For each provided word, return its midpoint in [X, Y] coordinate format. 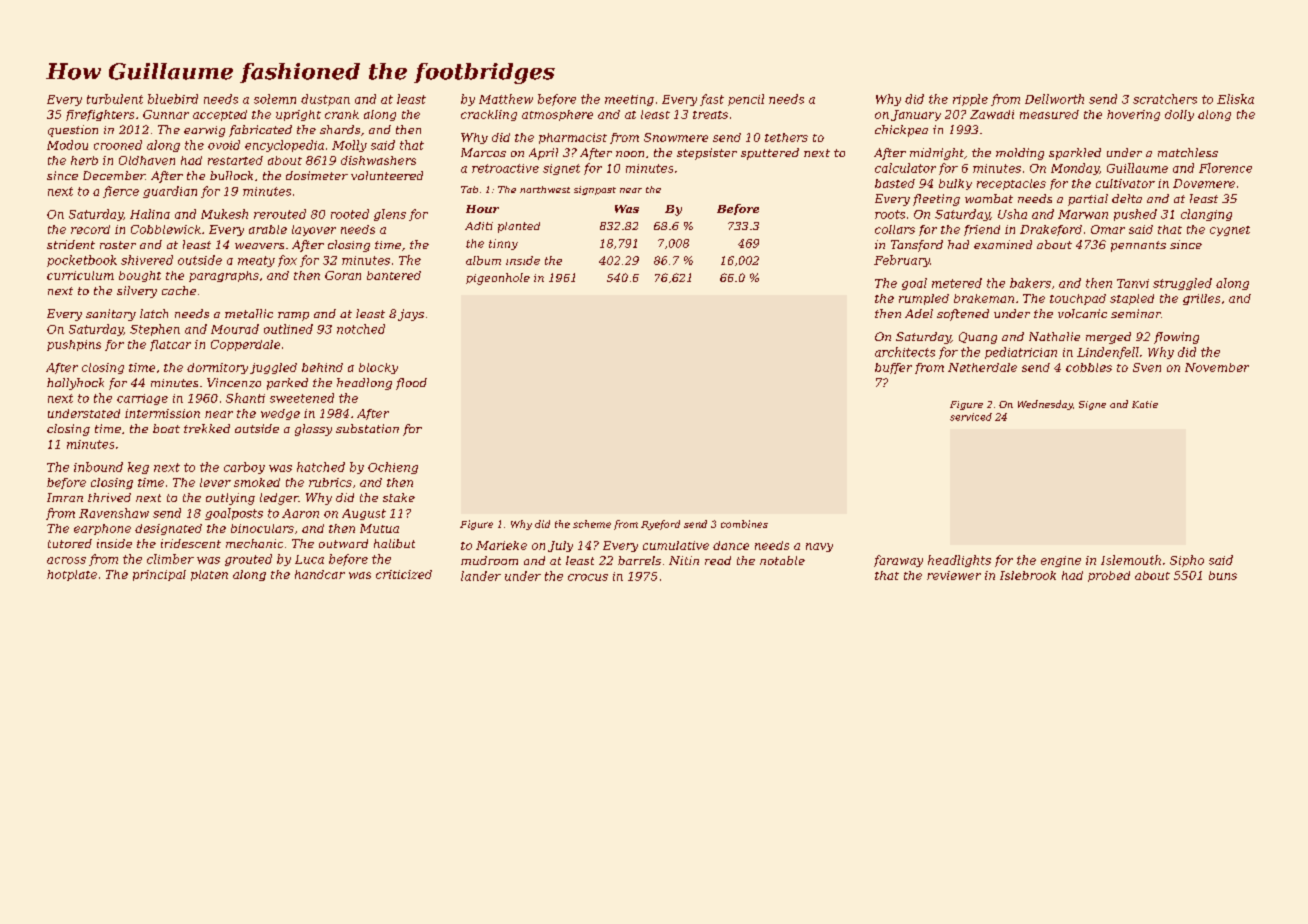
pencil [746, 100]
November [1217, 367]
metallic [249, 313]
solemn [275, 99]
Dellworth [1054, 99]
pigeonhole [498, 279]
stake [399, 497]
